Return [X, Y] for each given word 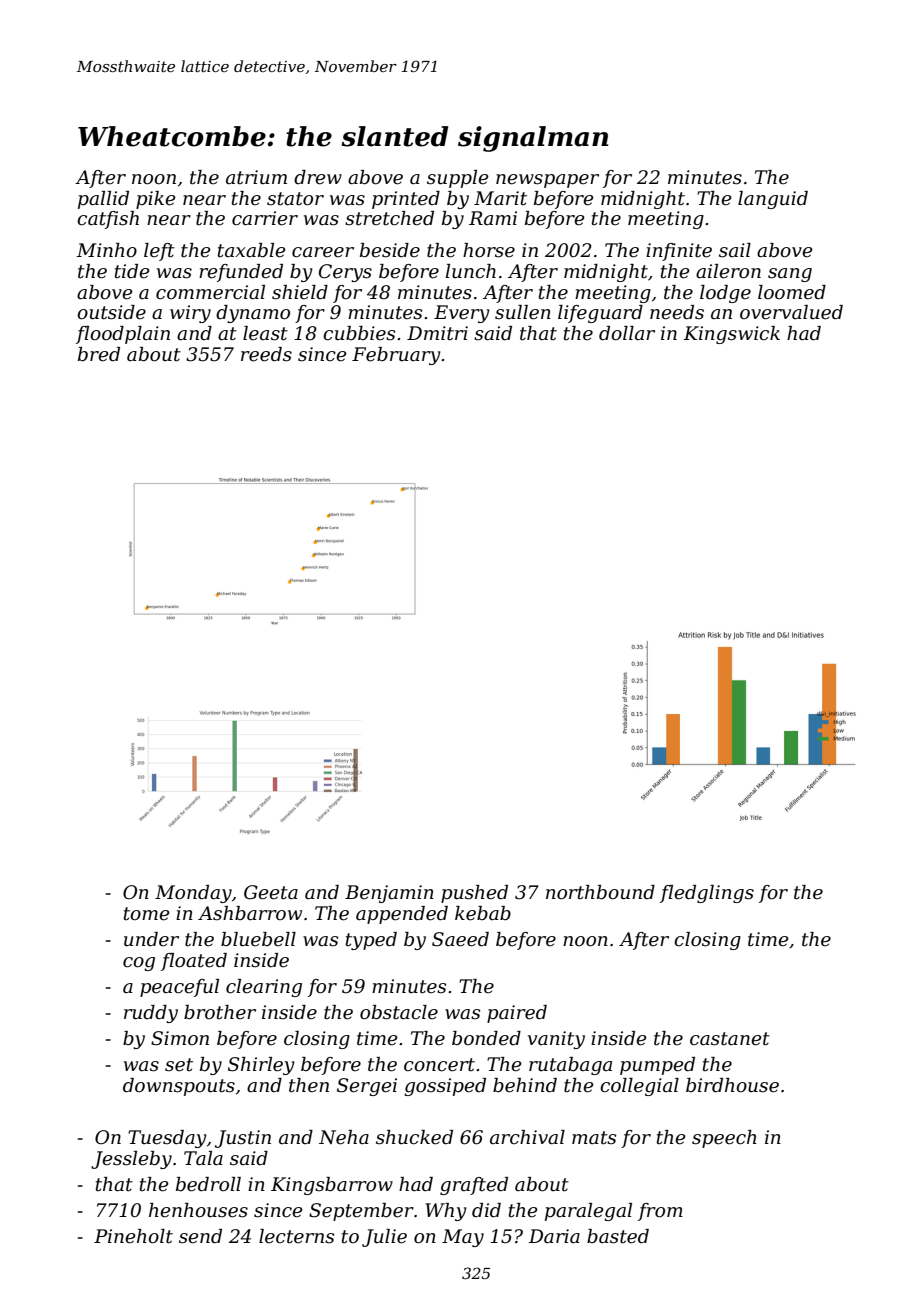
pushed [474, 894]
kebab [483, 913]
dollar [627, 333]
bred [99, 354]
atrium [256, 177]
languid [773, 200]
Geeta [271, 892]
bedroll [208, 1184]
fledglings [707, 894]
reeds [266, 354]
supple [458, 179]
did [486, 1210]
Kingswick [731, 335]
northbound [600, 892]
